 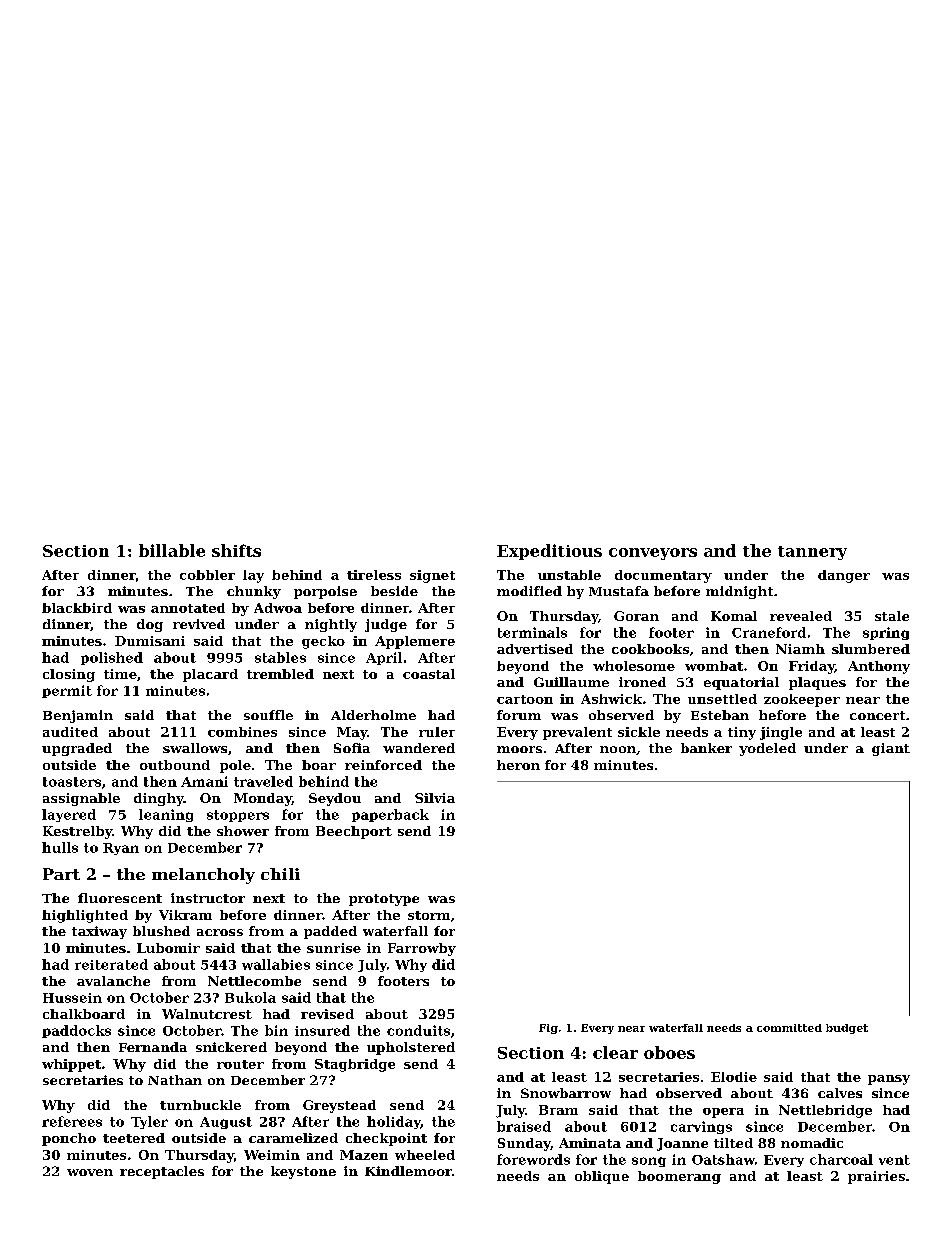 I want to click on stale, so click(x=892, y=616).
